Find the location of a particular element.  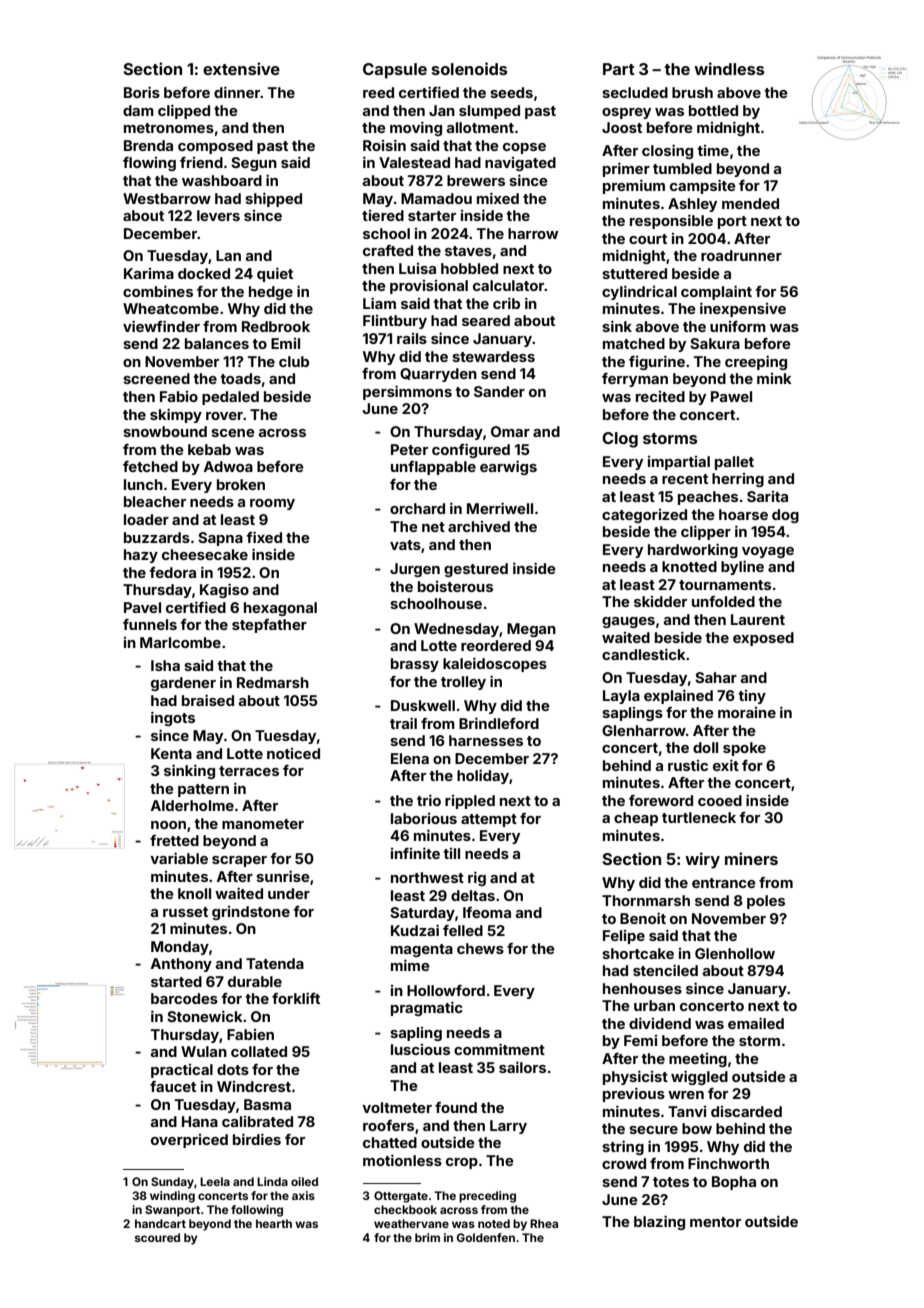

Brenda is located at coordinates (148, 145).
